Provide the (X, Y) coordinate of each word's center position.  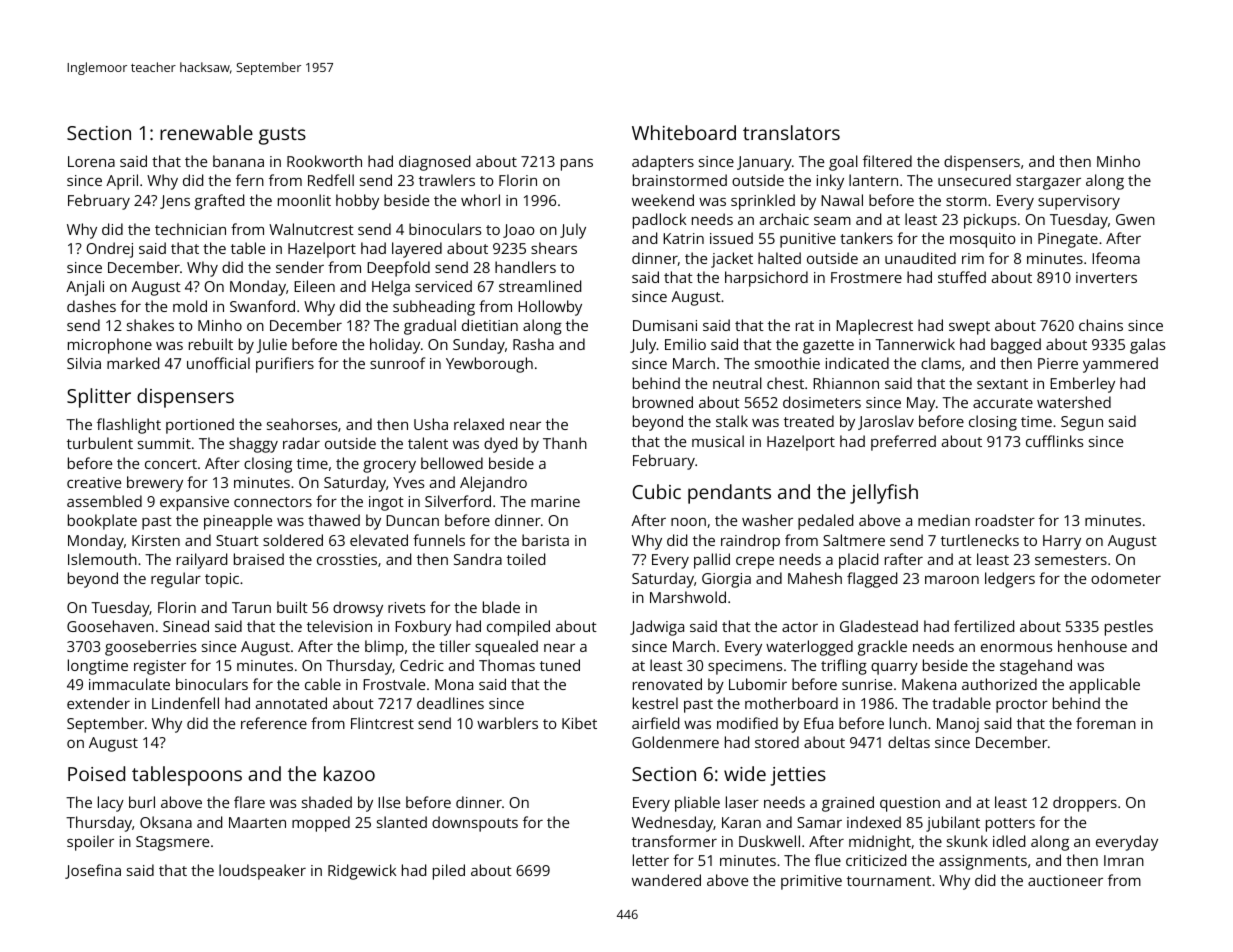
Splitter (99, 398)
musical (718, 441)
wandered (666, 880)
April (122, 182)
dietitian (490, 325)
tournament (889, 881)
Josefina (93, 871)
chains (1101, 325)
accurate (1003, 403)
